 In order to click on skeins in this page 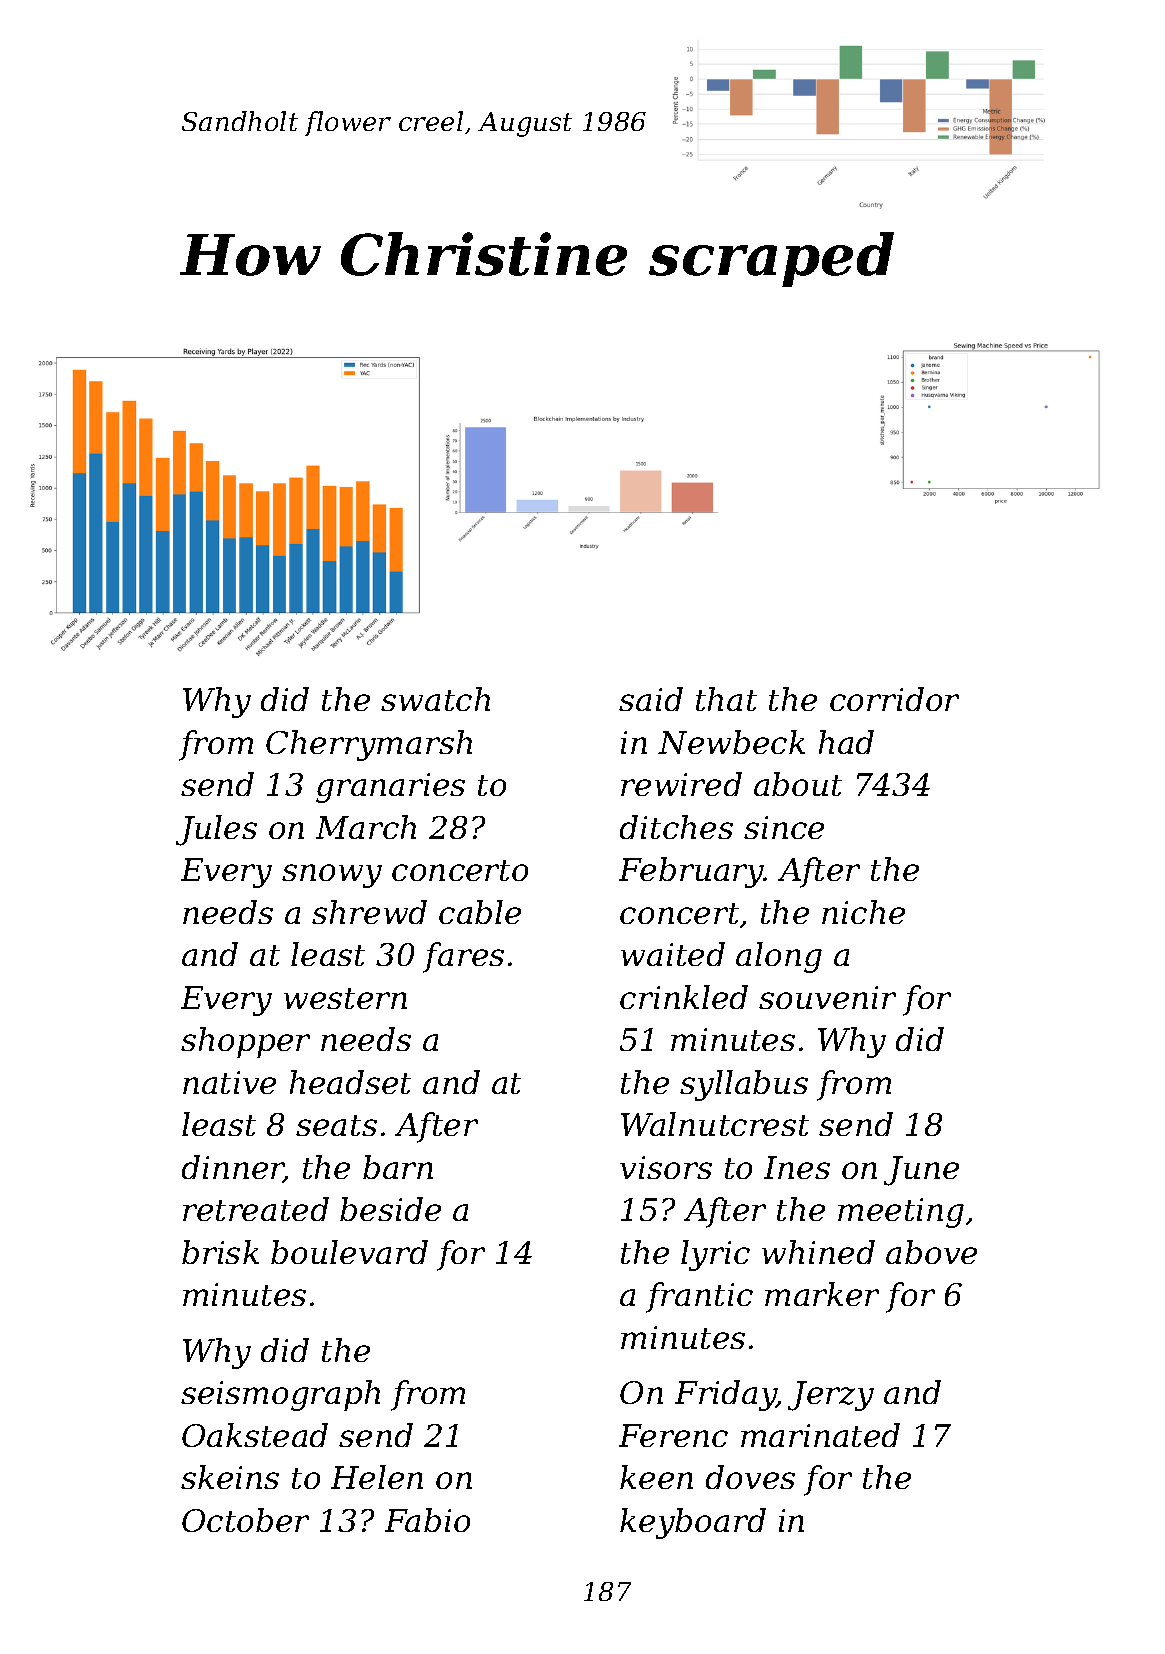, I will do `click(230, 1477)`.
